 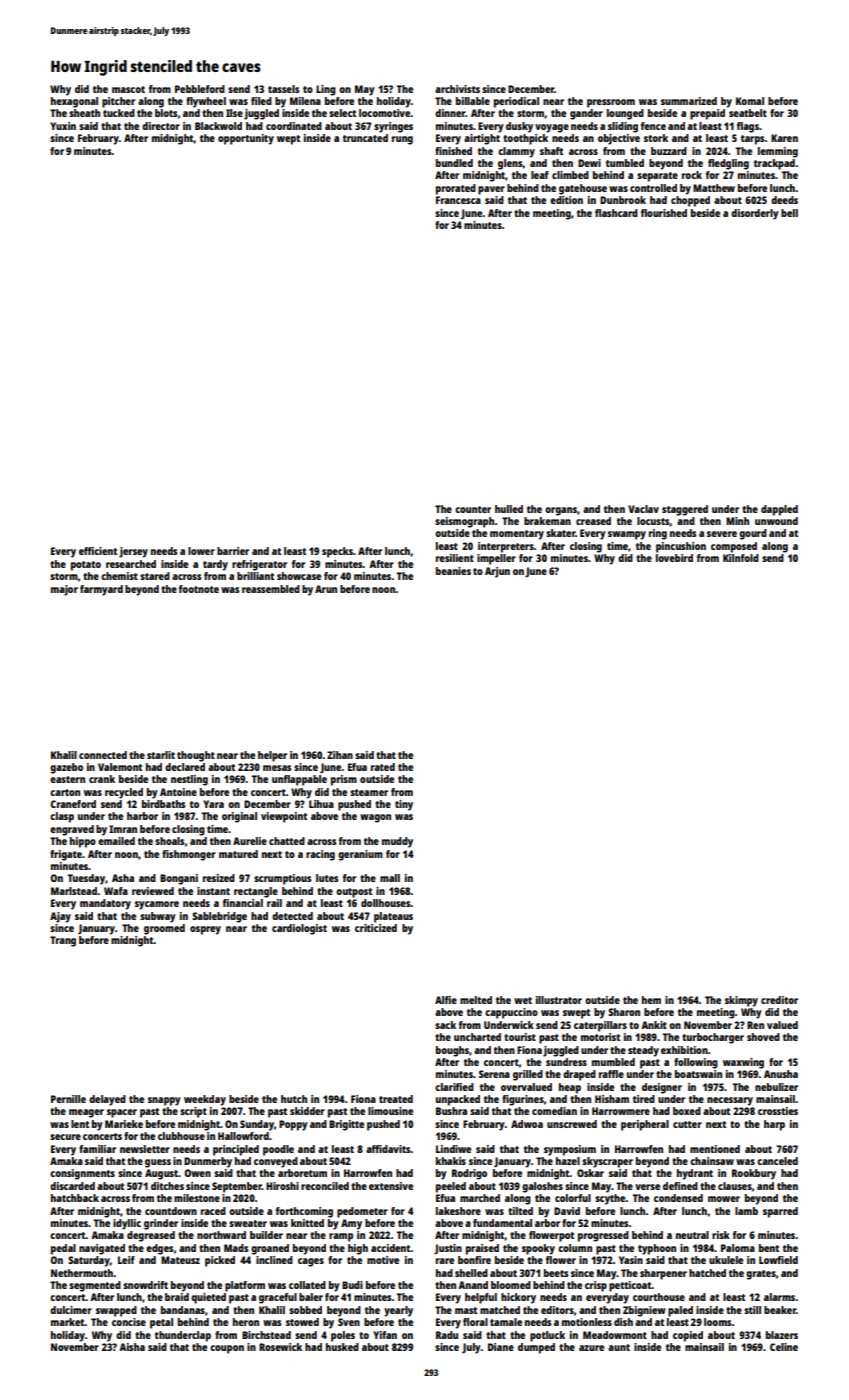 What do you see at coordinates (123, 878) in the page?
I see `Asha` at bounding box center [123, 878].
